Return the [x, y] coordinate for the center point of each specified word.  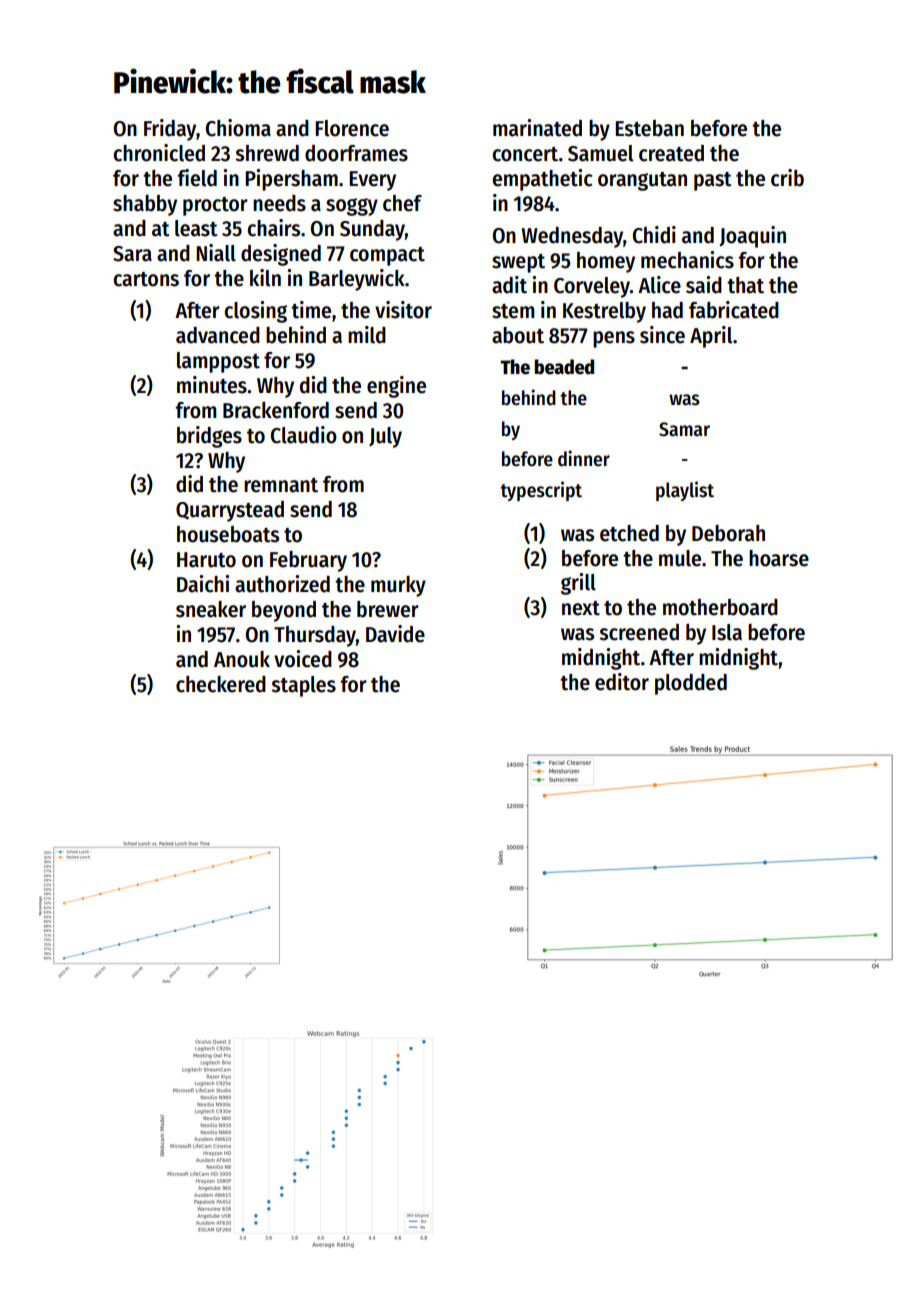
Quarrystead [230, 511]
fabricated [734, 310]
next [581, 608]
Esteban [649, 128]
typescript [541, 491]
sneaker [211, 609]
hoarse [779, 558]
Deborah [728, 533]
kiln [265, 278]
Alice [659, 285]
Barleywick [357, 280]
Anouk [242, 659]
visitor [403, 310]
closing [255, 312]
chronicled [159, 153]
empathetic [542, 180]
